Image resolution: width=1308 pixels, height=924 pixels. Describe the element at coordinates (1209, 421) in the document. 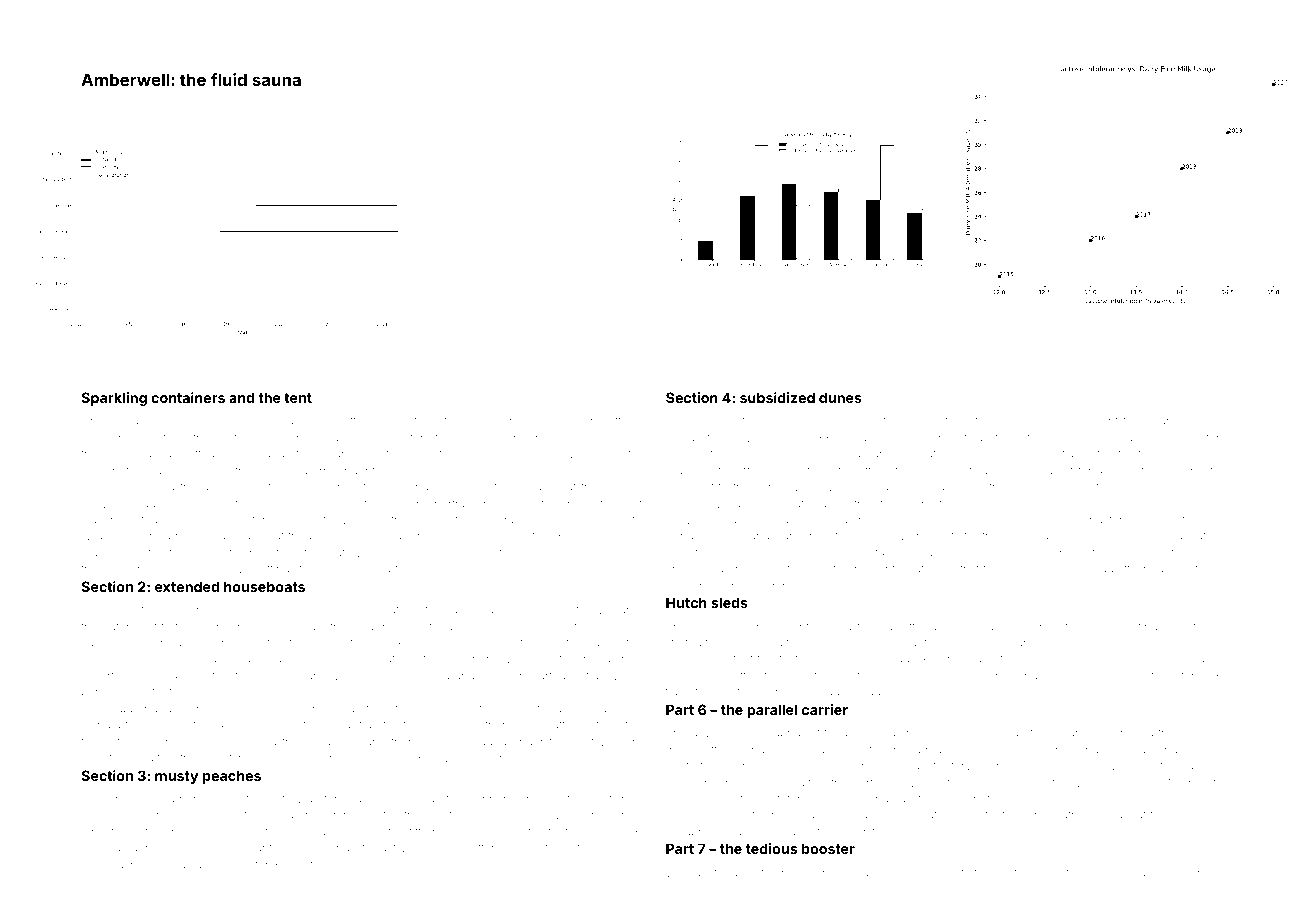

I see `memo` at that location.
